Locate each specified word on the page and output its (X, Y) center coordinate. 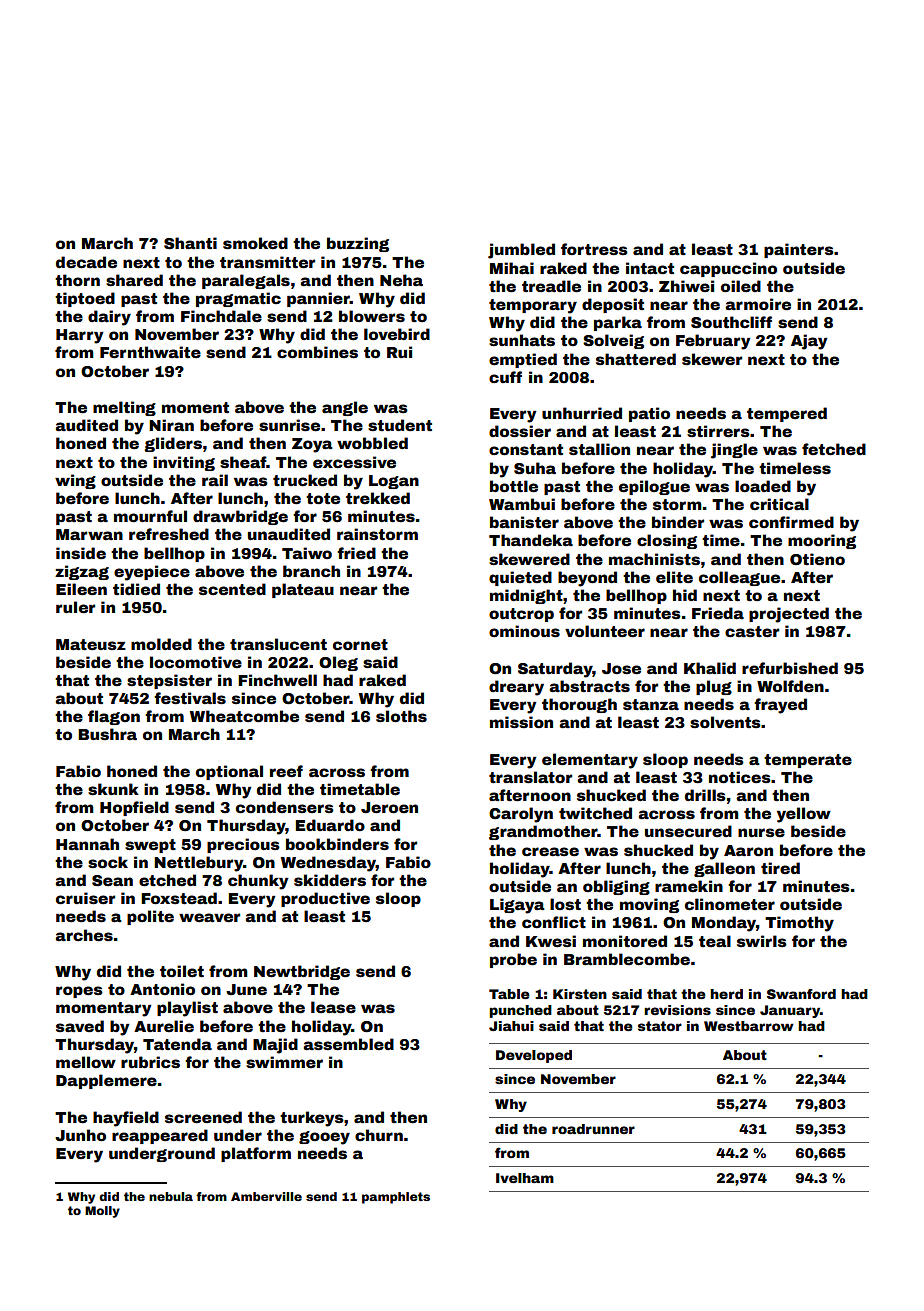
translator (530, 777)
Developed (534, 1056)
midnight (526, 596)
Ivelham (525, 1178)
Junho (80, 1135)
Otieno (817, 559)
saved (80, 1026)
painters (799, 250)
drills (705, 795)
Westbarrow (749, 1026)
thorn (77, 280)
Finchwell (277, 680)
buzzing (358, 244)
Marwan (89, 534)
